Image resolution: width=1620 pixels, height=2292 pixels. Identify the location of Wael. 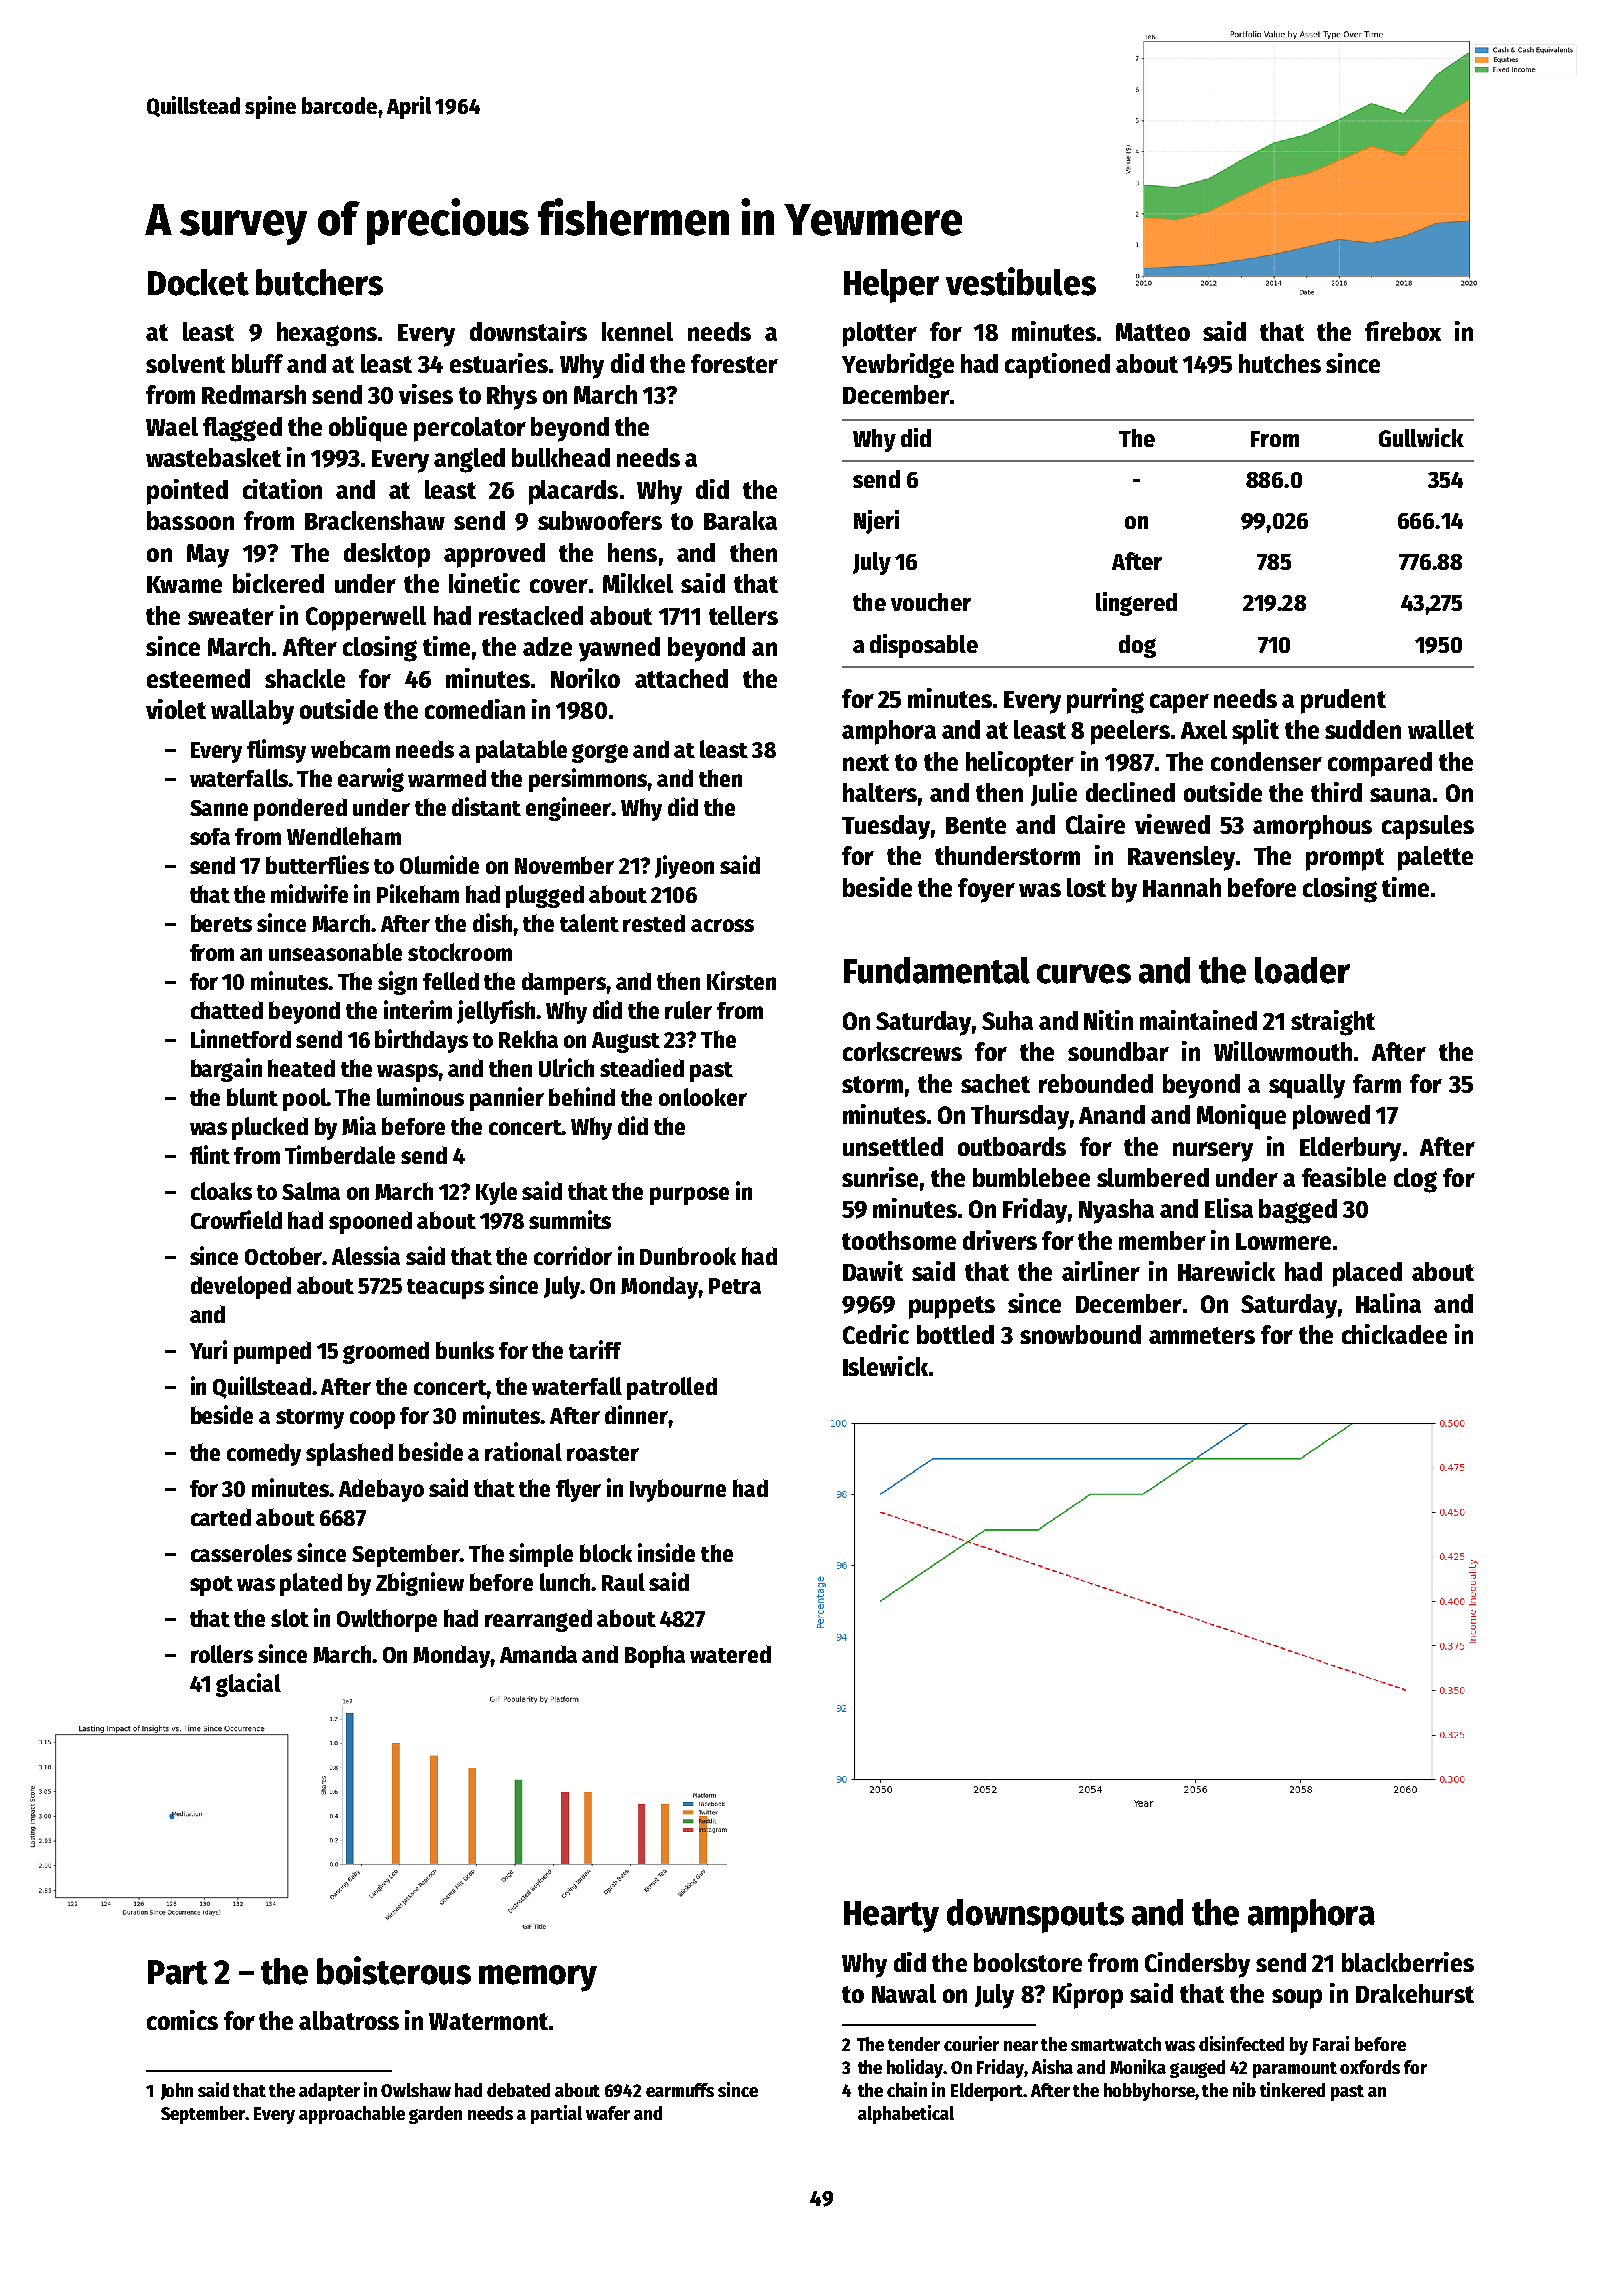
(172, 426).
